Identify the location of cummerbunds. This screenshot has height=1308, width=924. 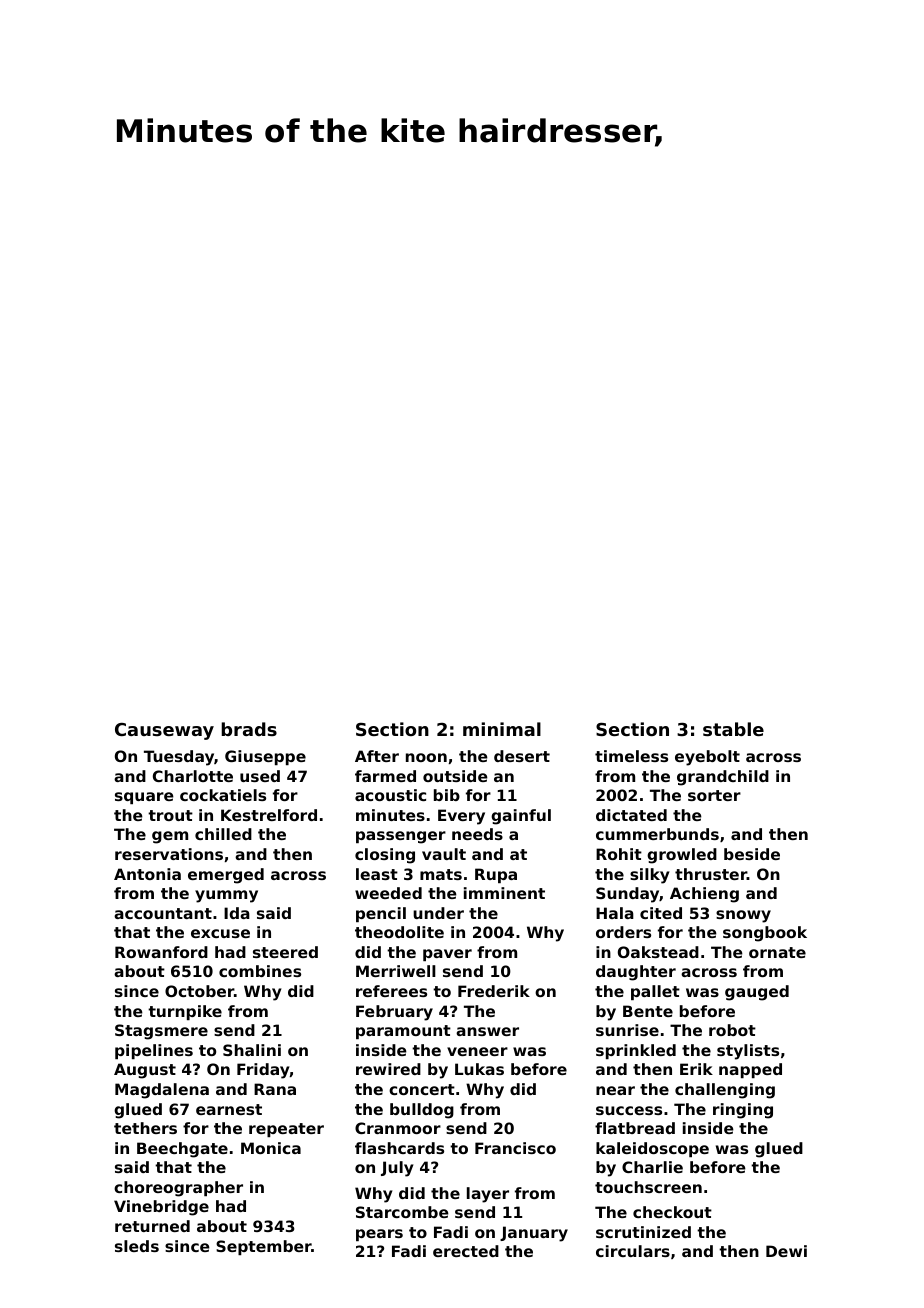
(657, 834).
